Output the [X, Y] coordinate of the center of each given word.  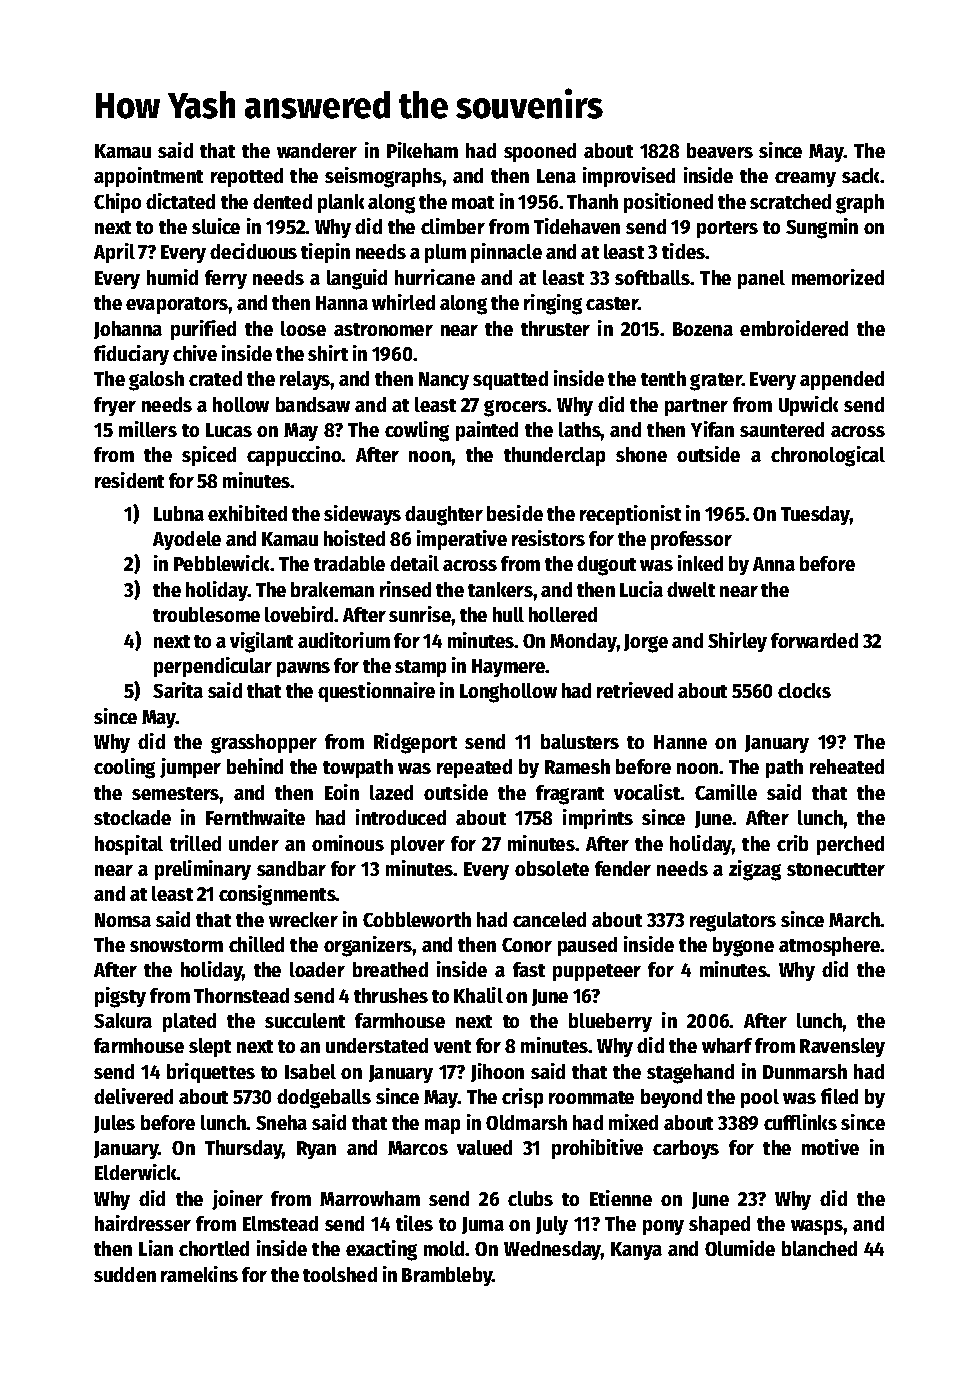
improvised [629, 177]
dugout [606, 566]
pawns [303, 669]
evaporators [177, 305]
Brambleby [447, 1276]
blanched [819, 1248]
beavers [720, 150]
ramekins [199, 1274]
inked [700, 563]
